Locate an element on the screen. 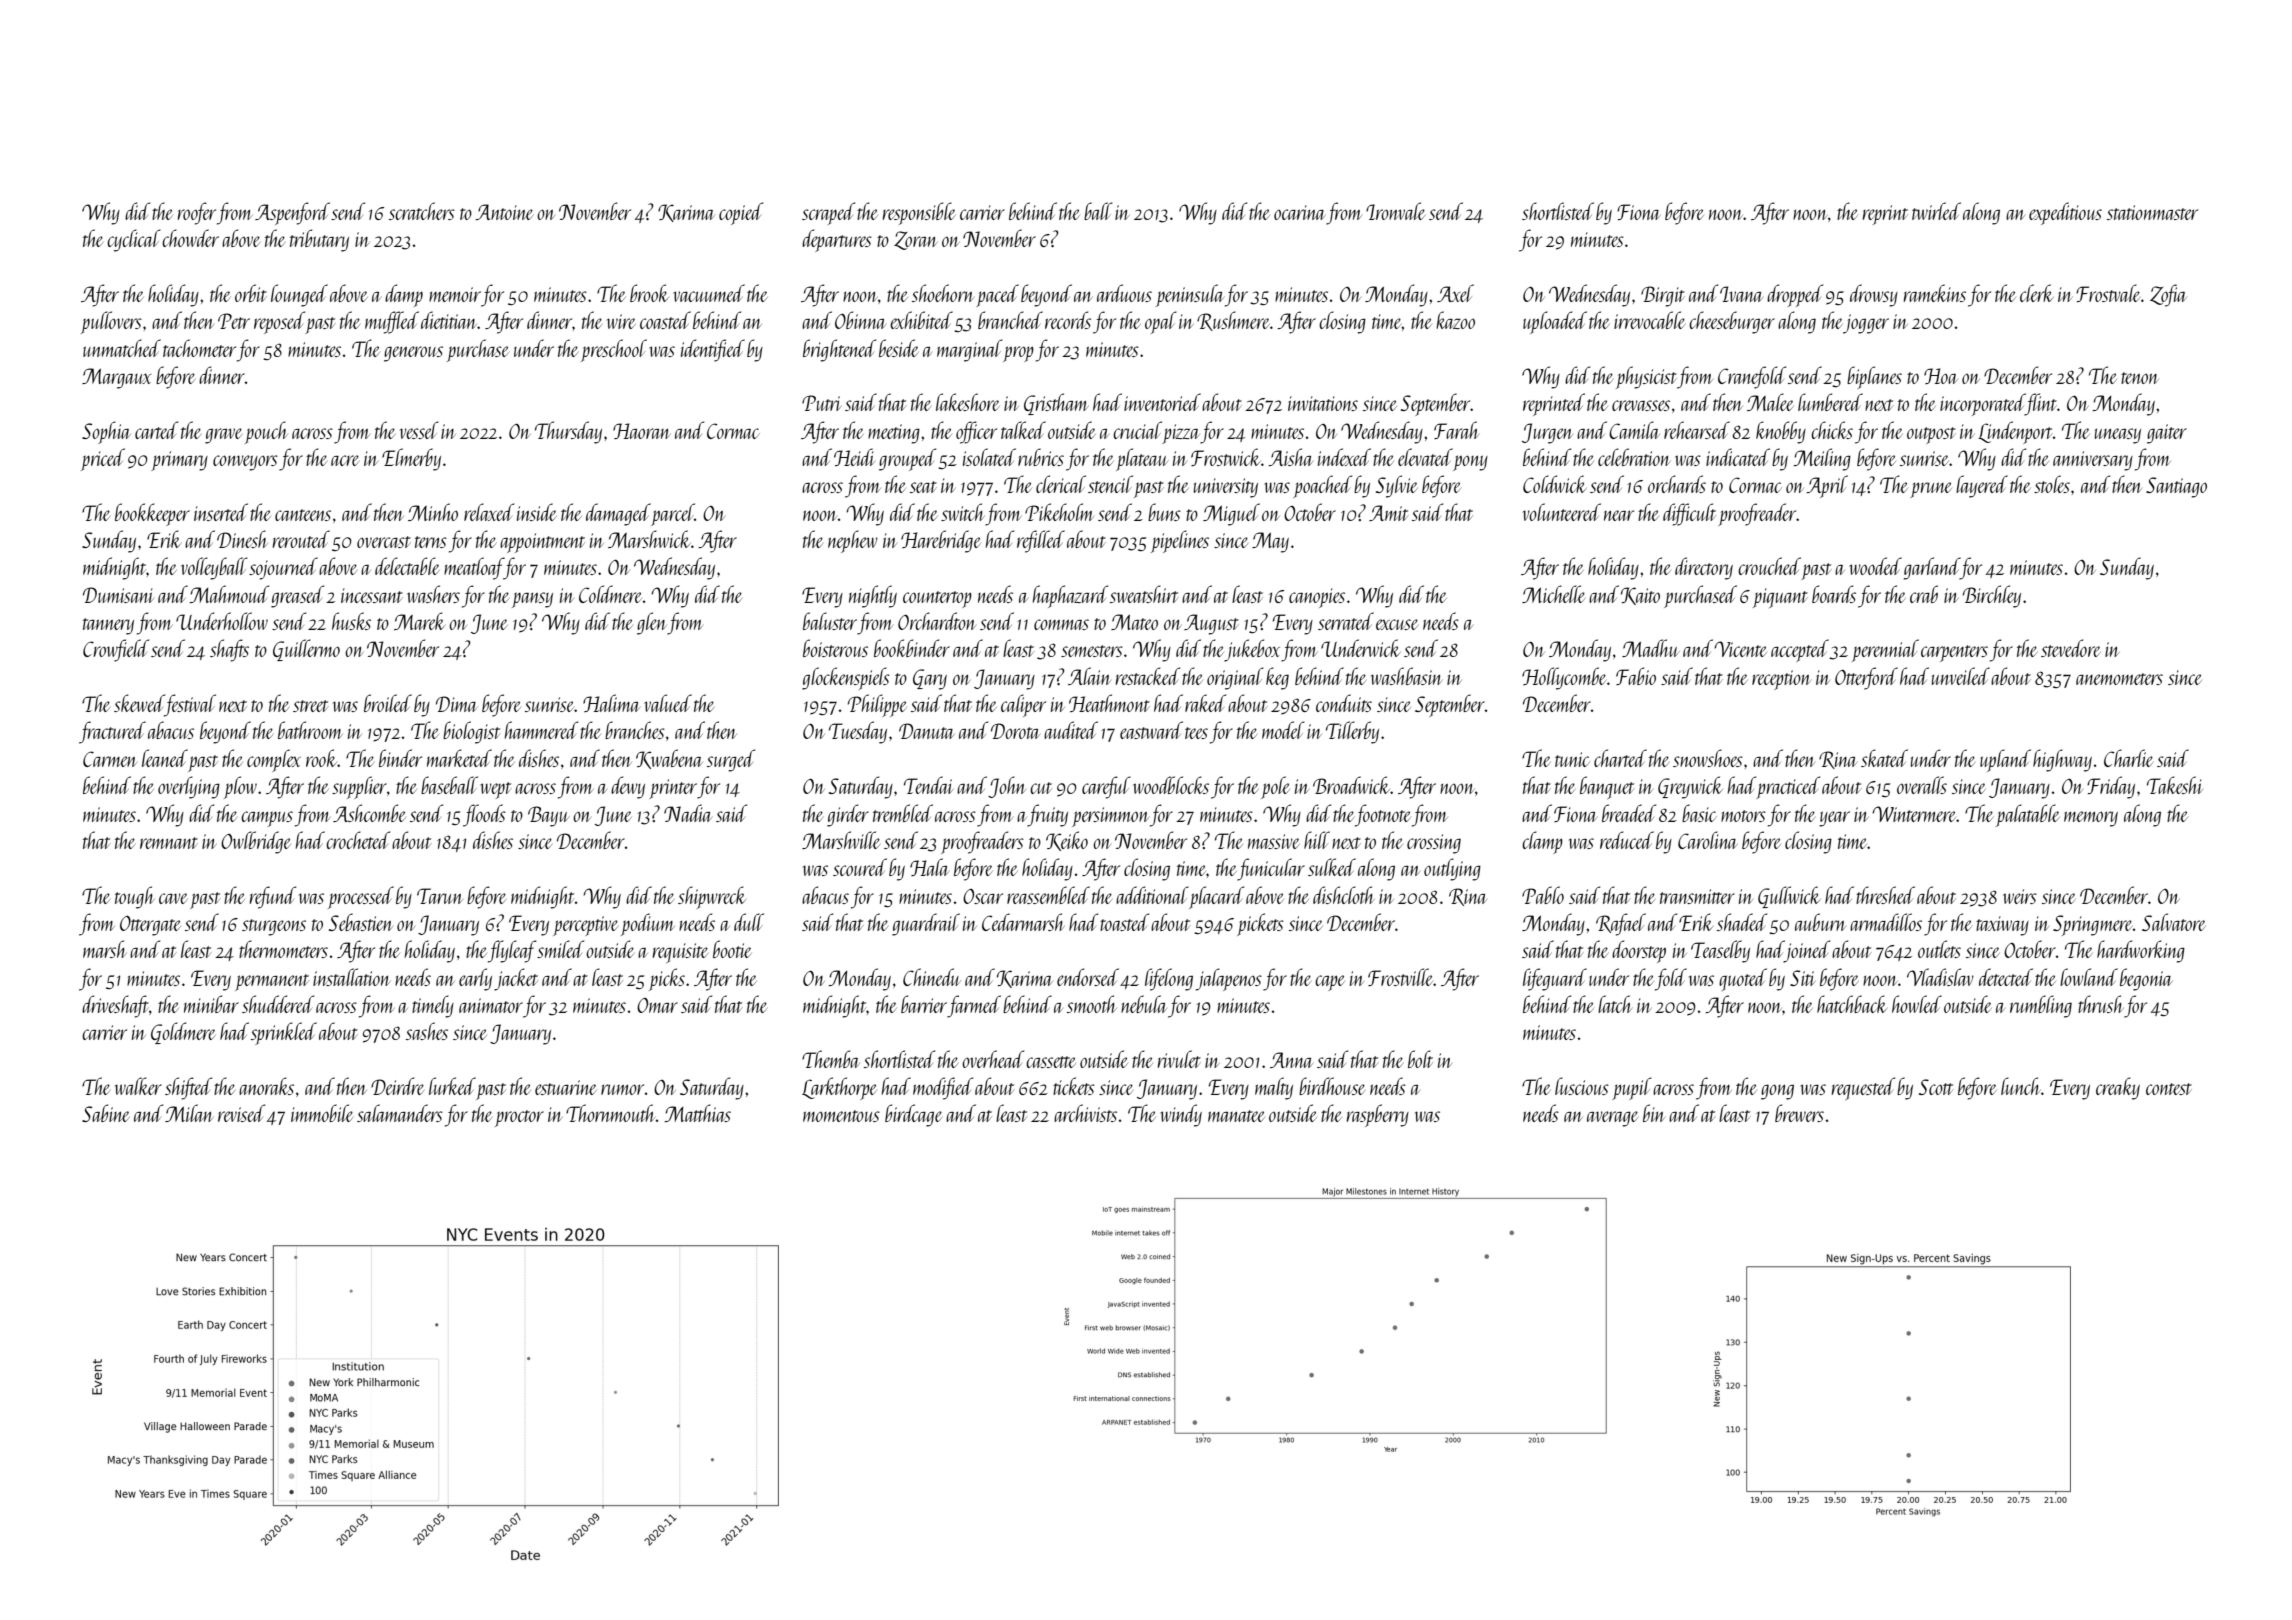  brewers is located at coordinates (1799, 1113).
